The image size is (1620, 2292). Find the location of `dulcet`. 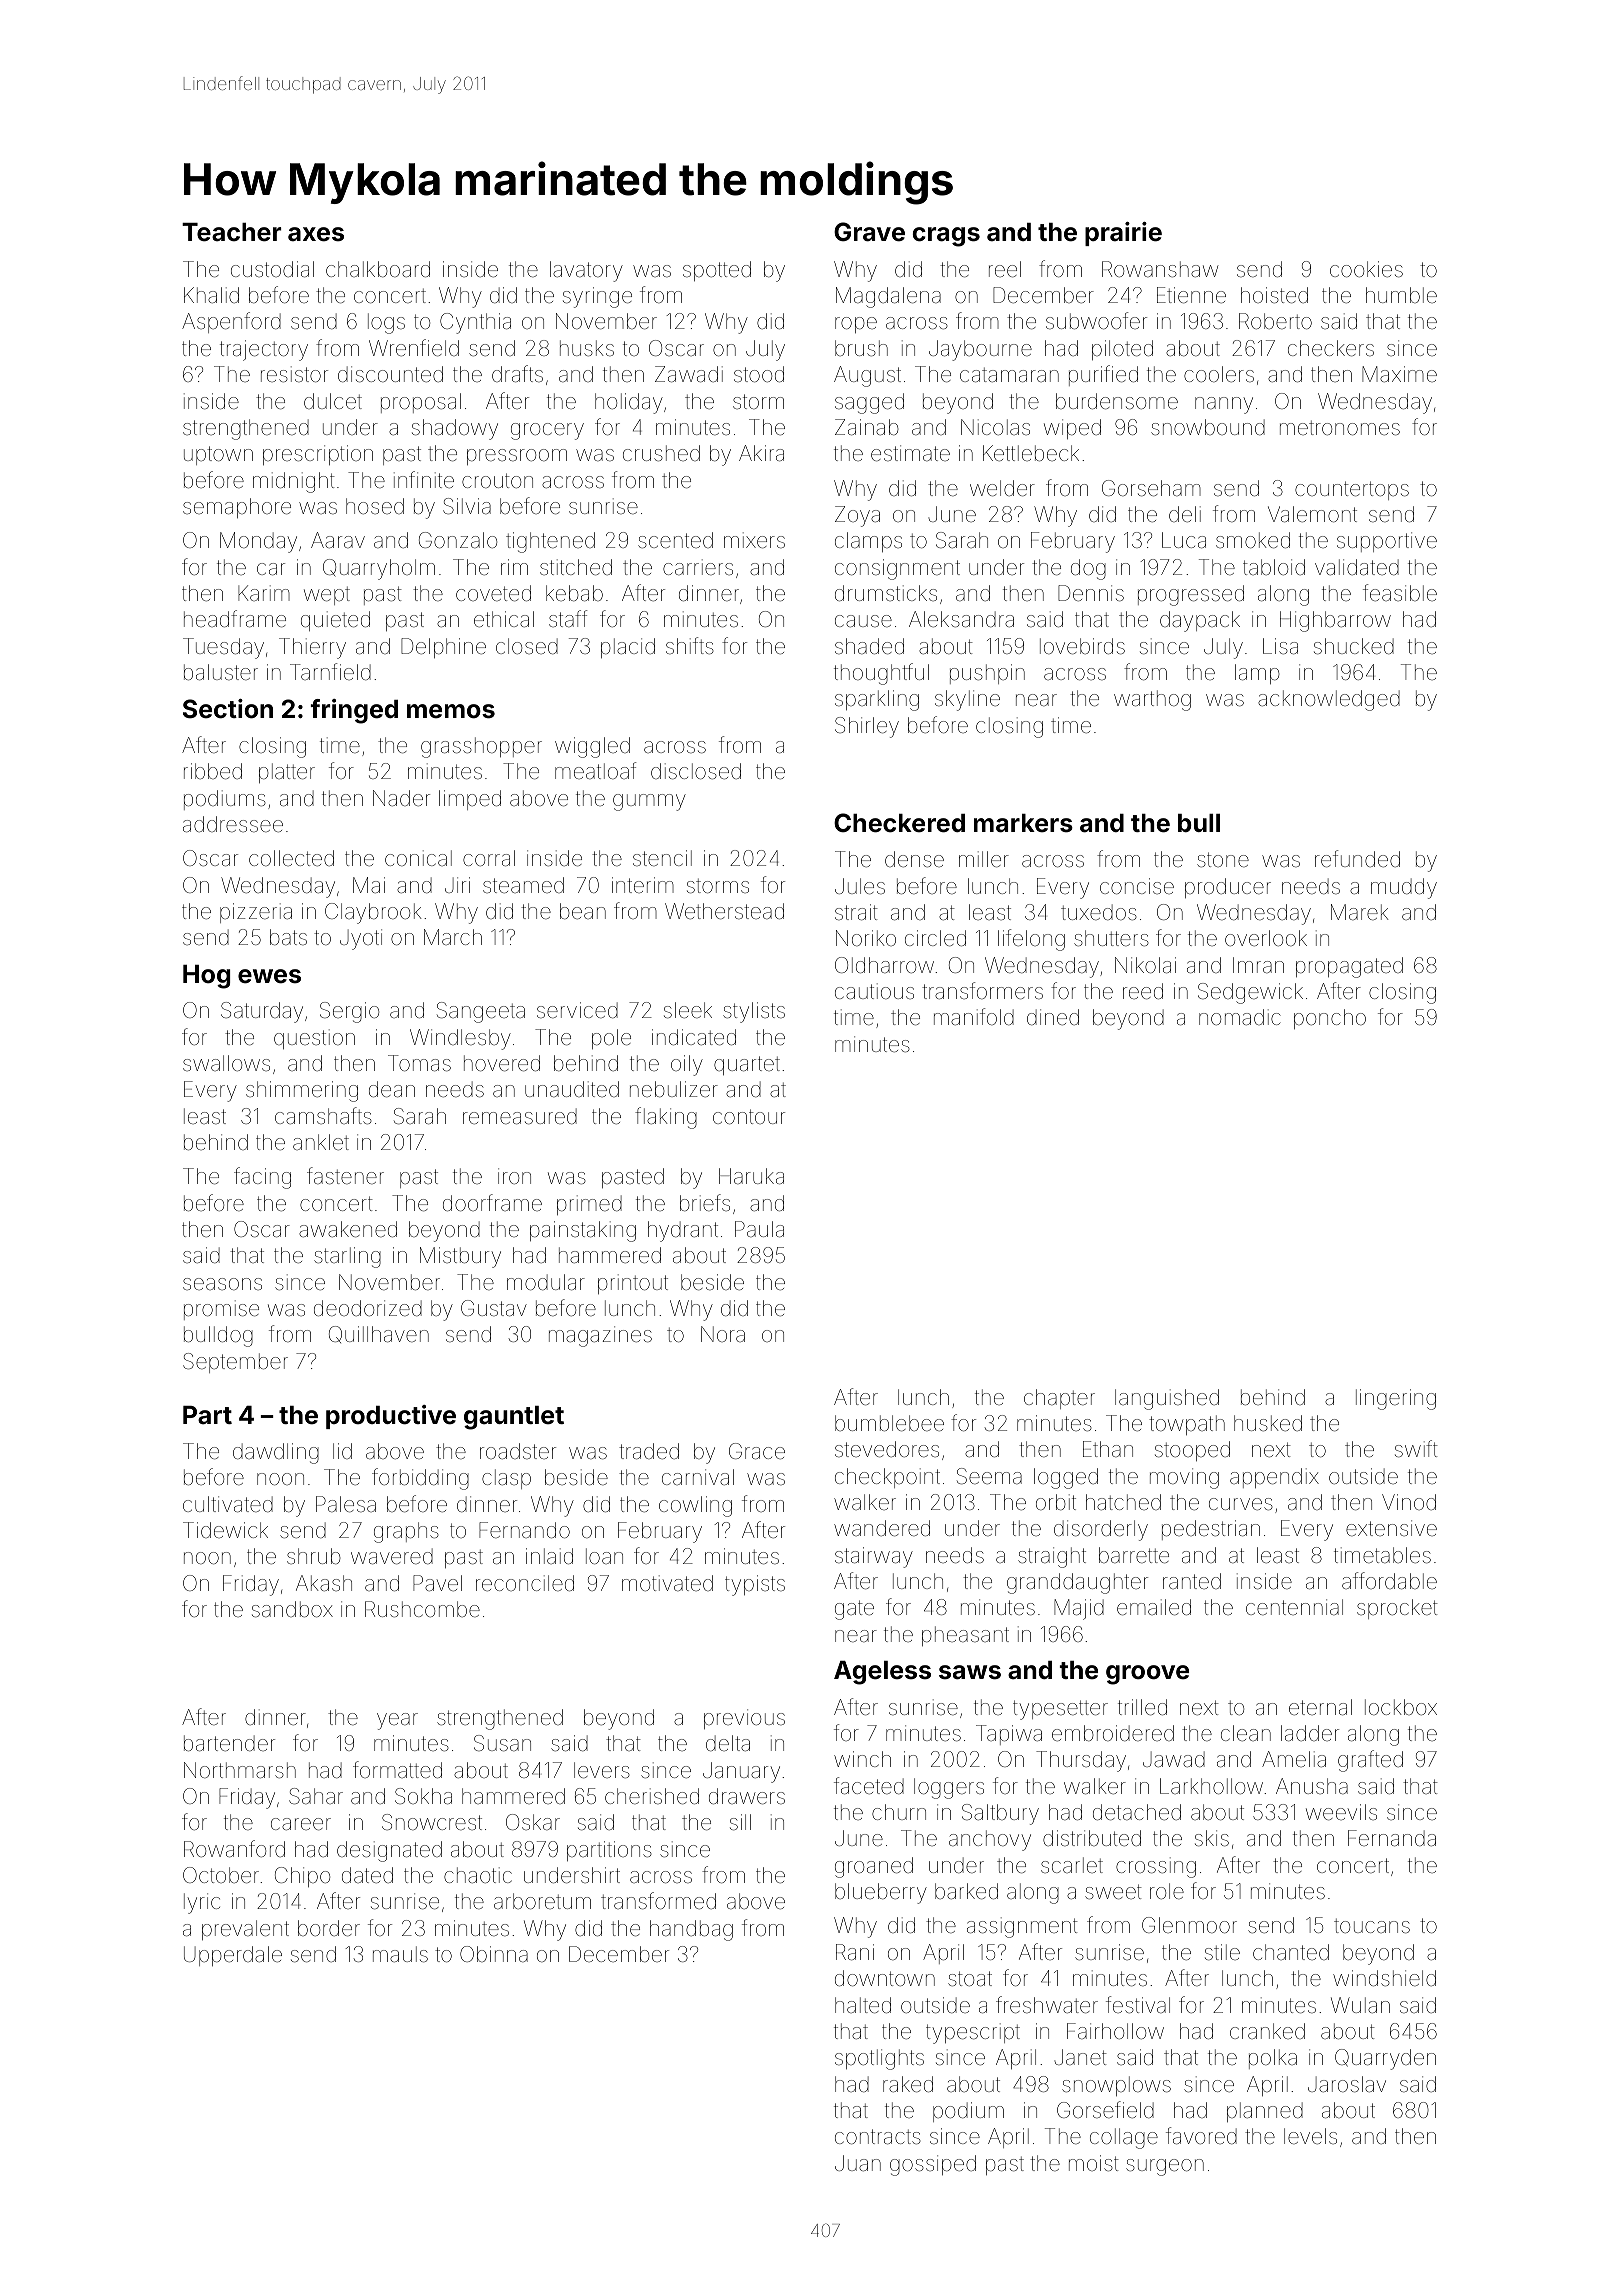

dulcet is located at coordinates (333, 401).
